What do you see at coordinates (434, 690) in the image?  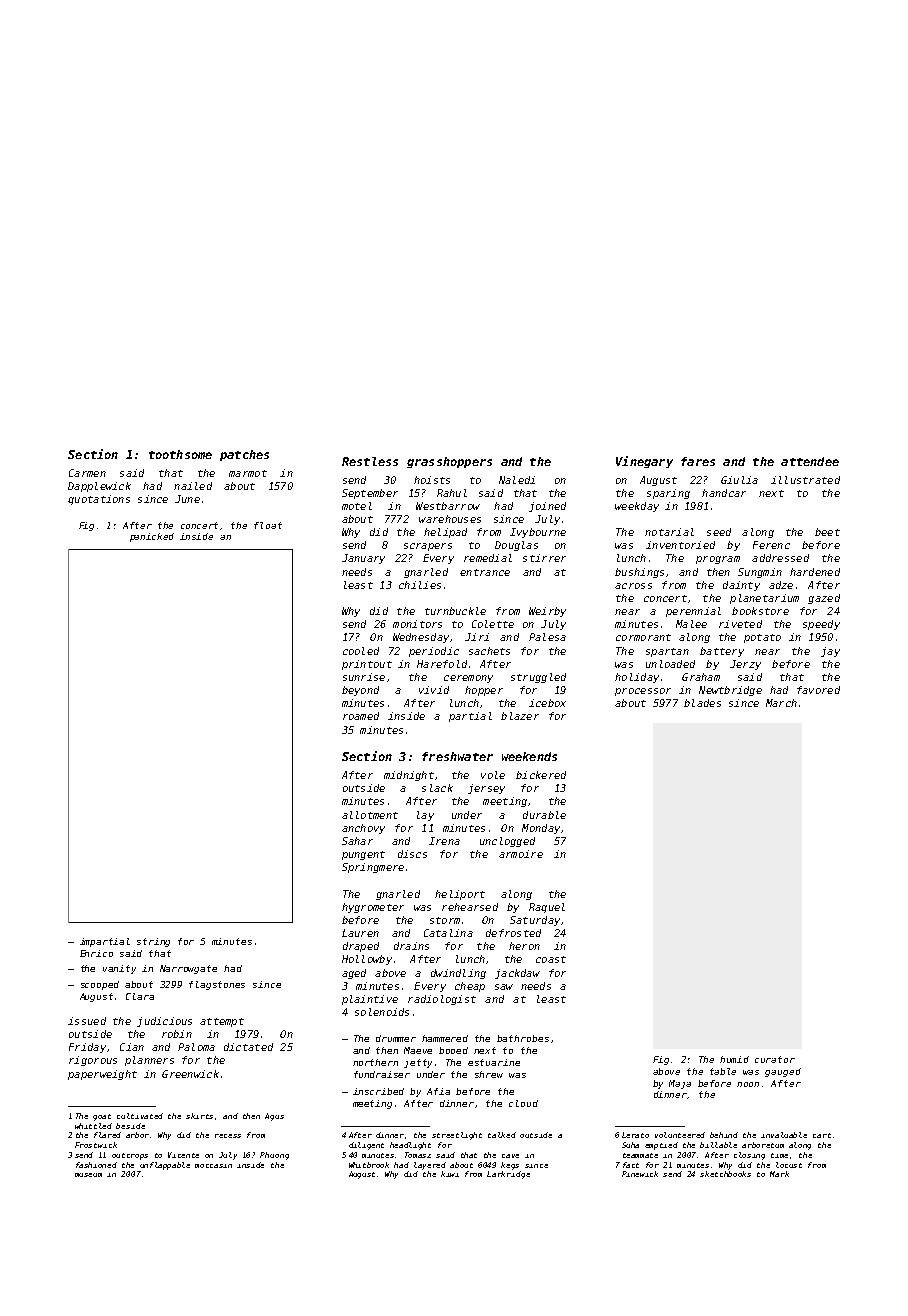 I see `vivid` at bounding box center [434, 690].
